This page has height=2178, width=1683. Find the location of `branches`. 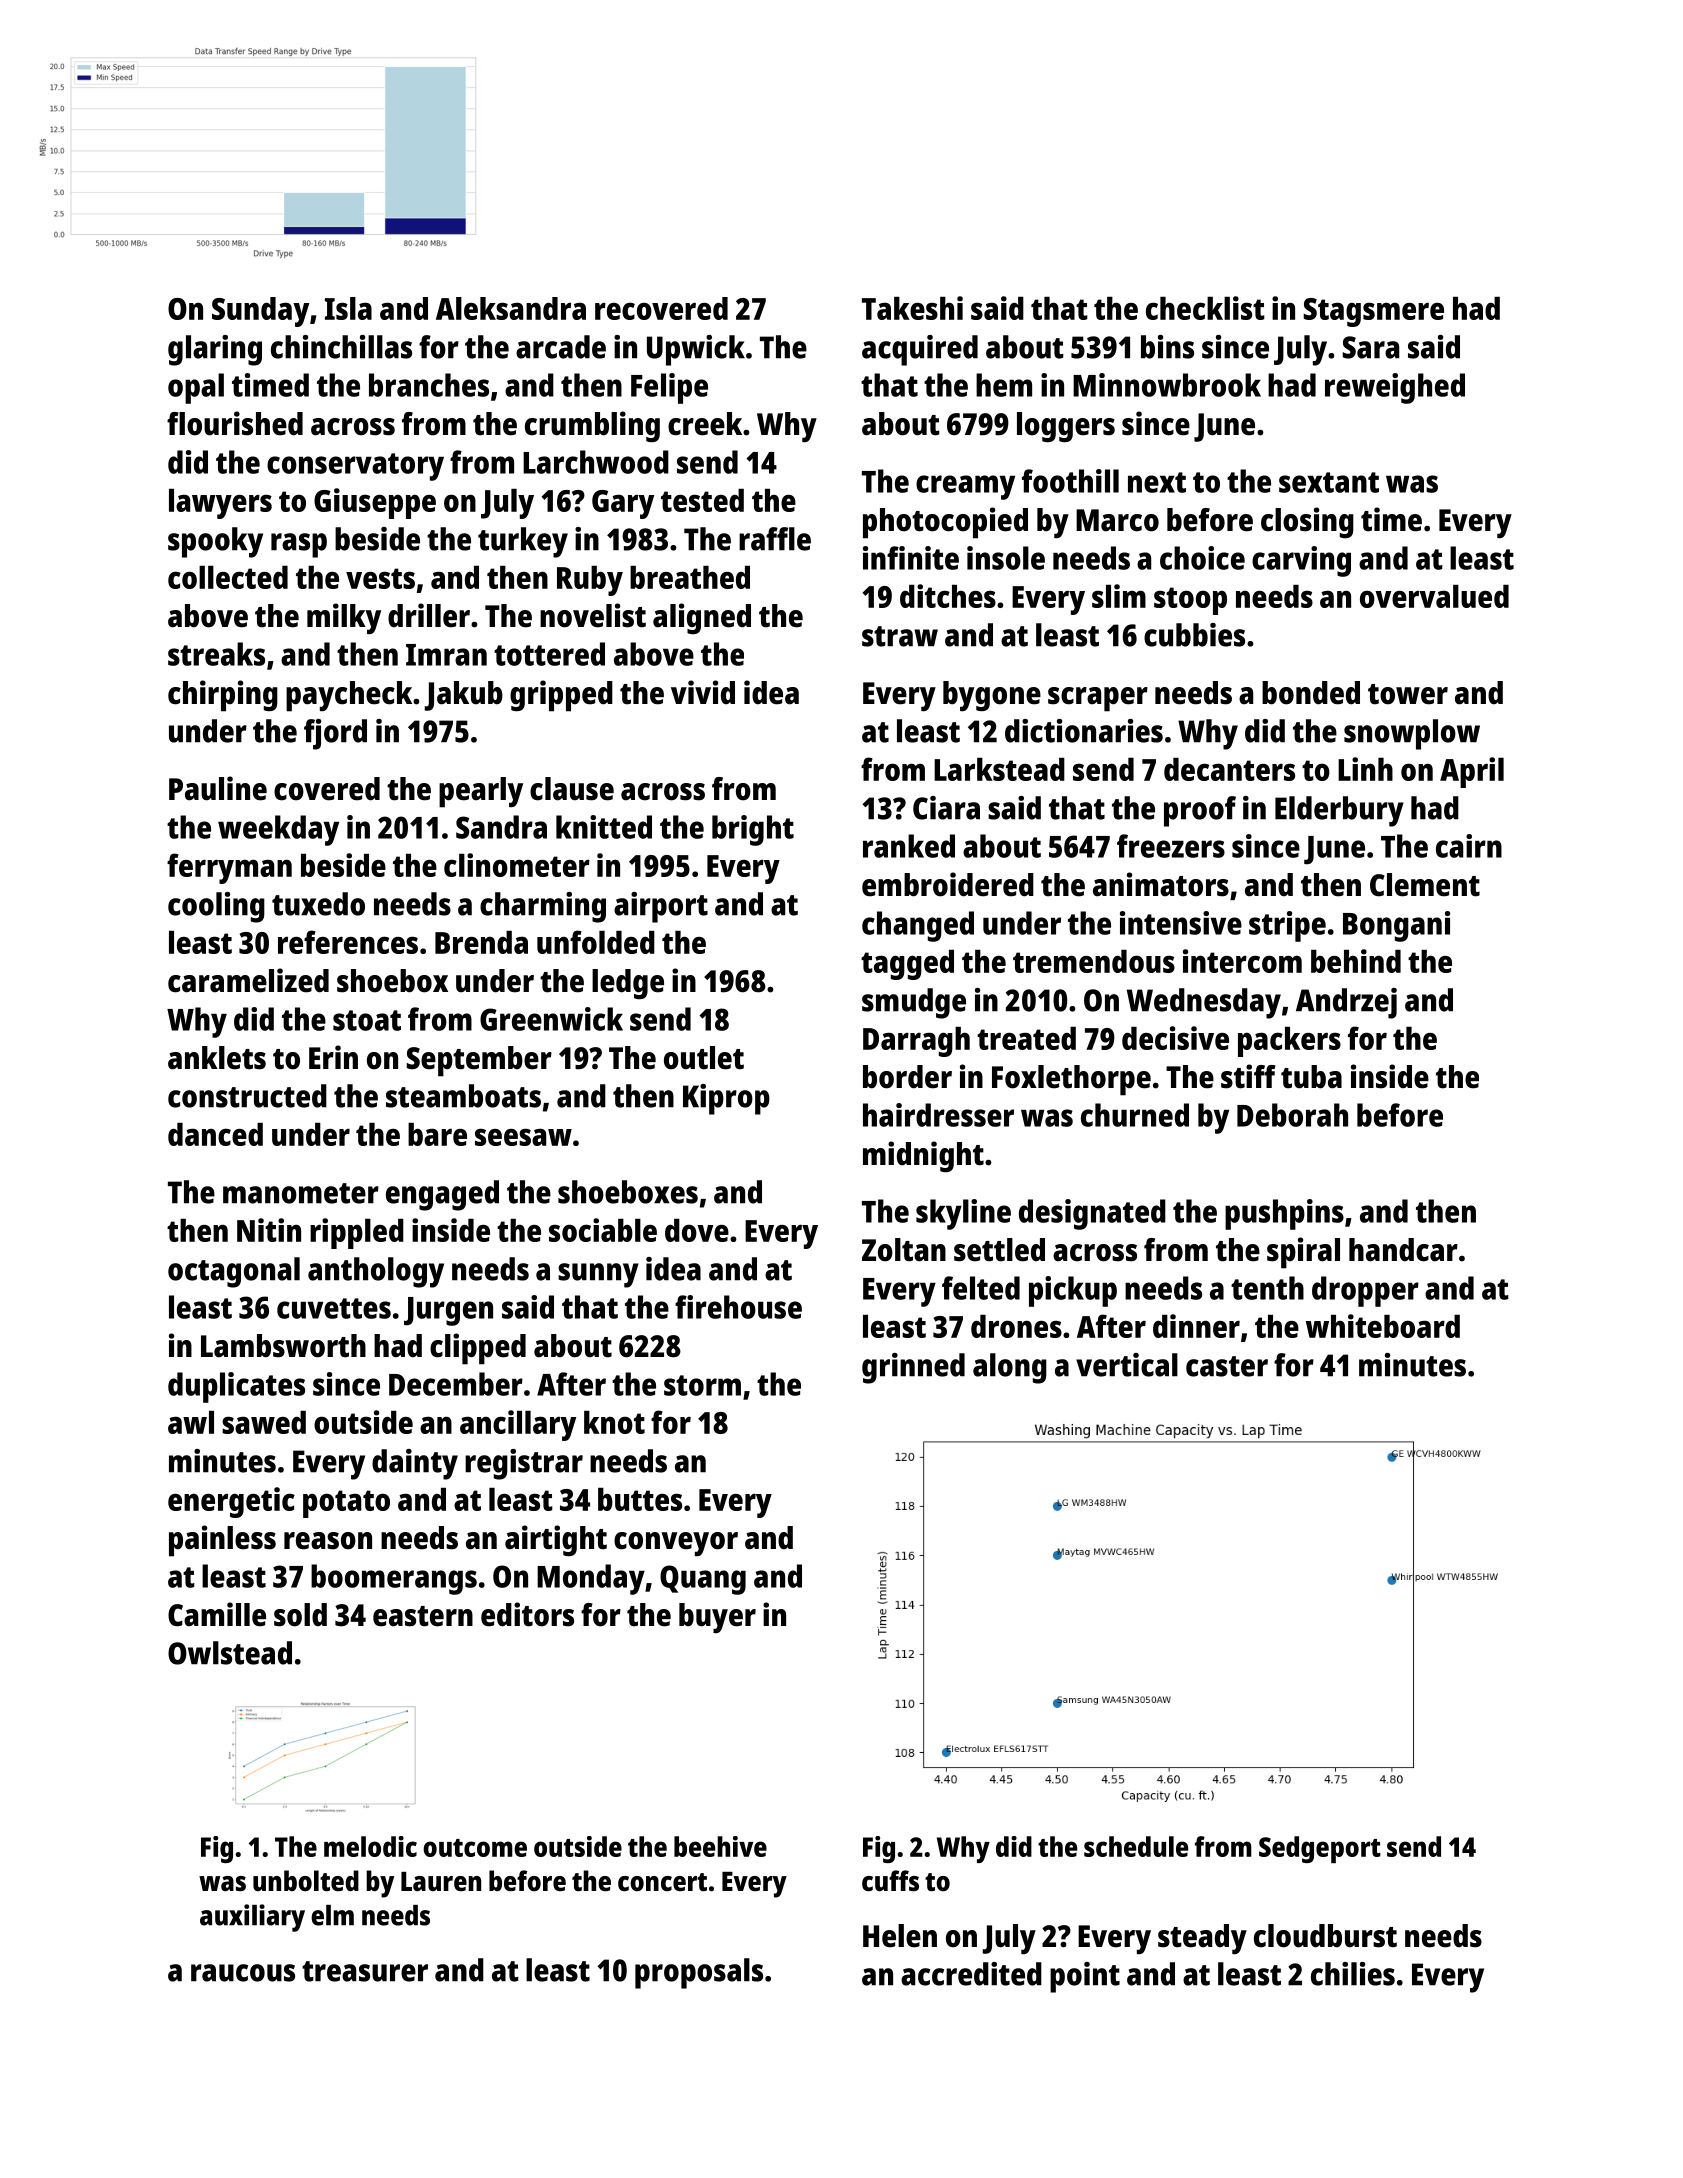

branches is located at coordinates (429, 385).
